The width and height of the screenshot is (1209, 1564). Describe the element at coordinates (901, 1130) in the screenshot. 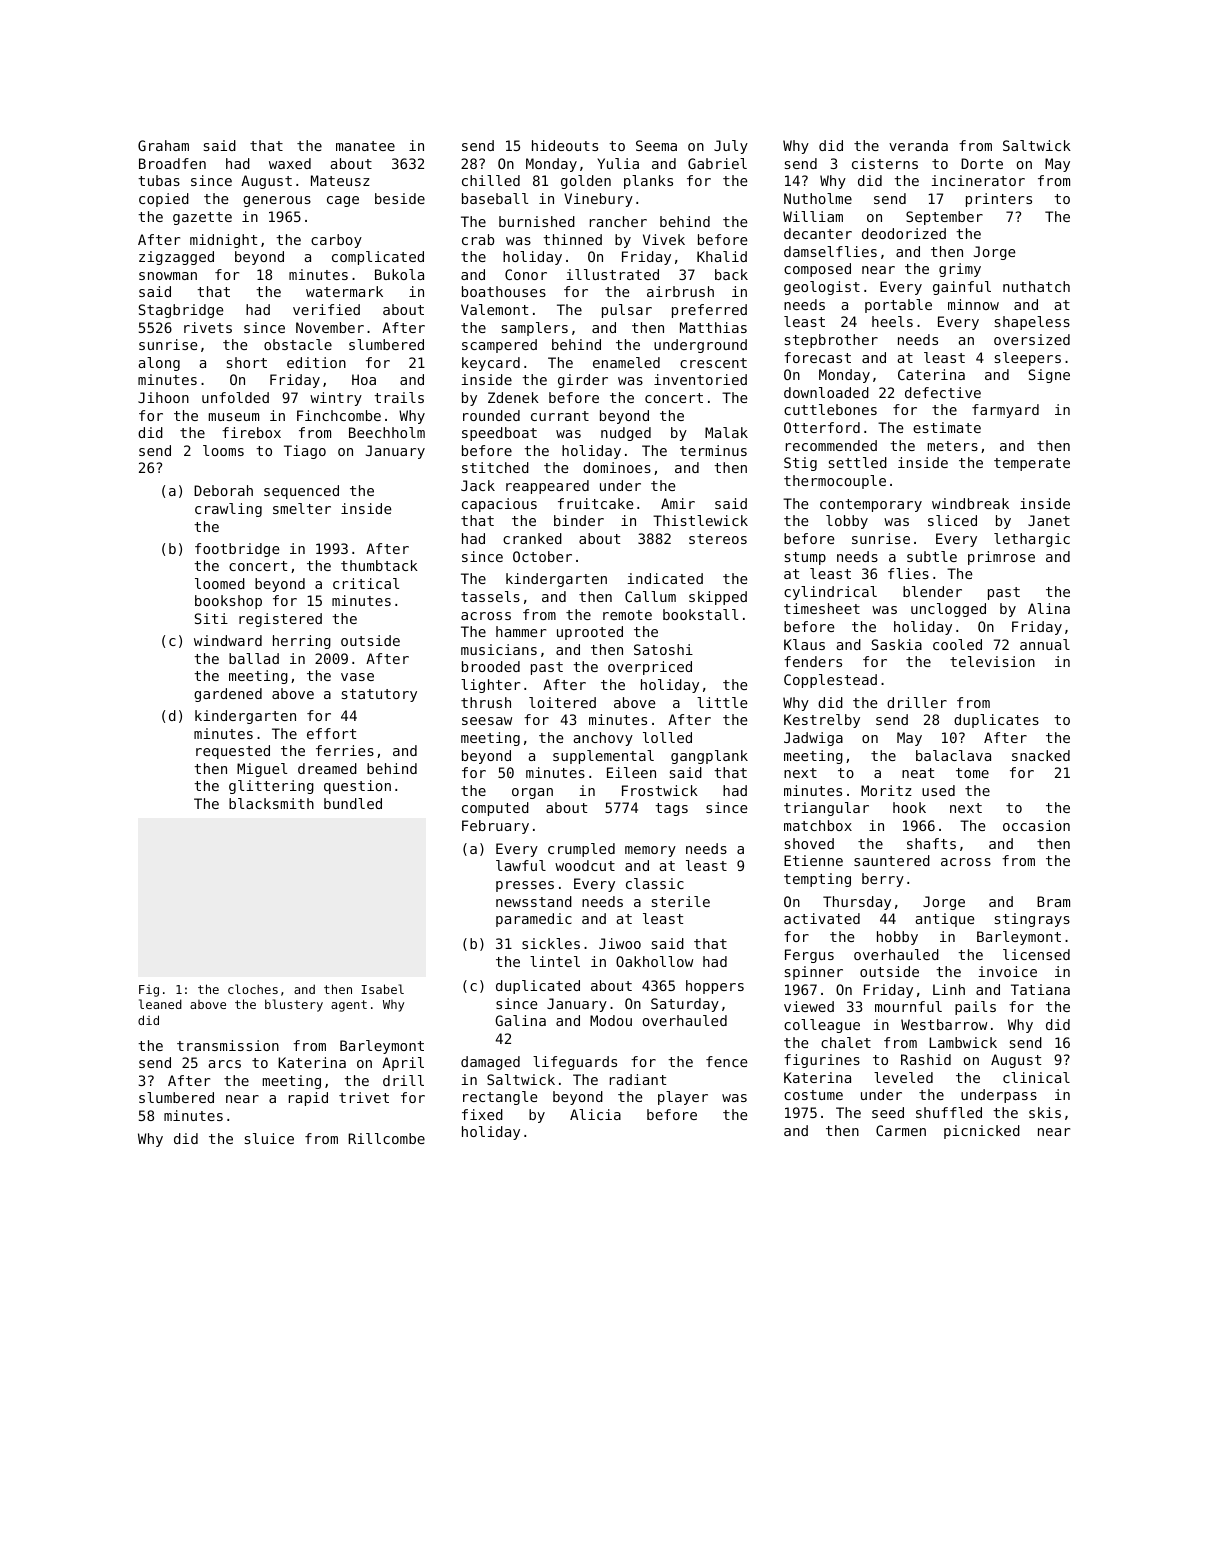

I see `Carmen` at that location.
